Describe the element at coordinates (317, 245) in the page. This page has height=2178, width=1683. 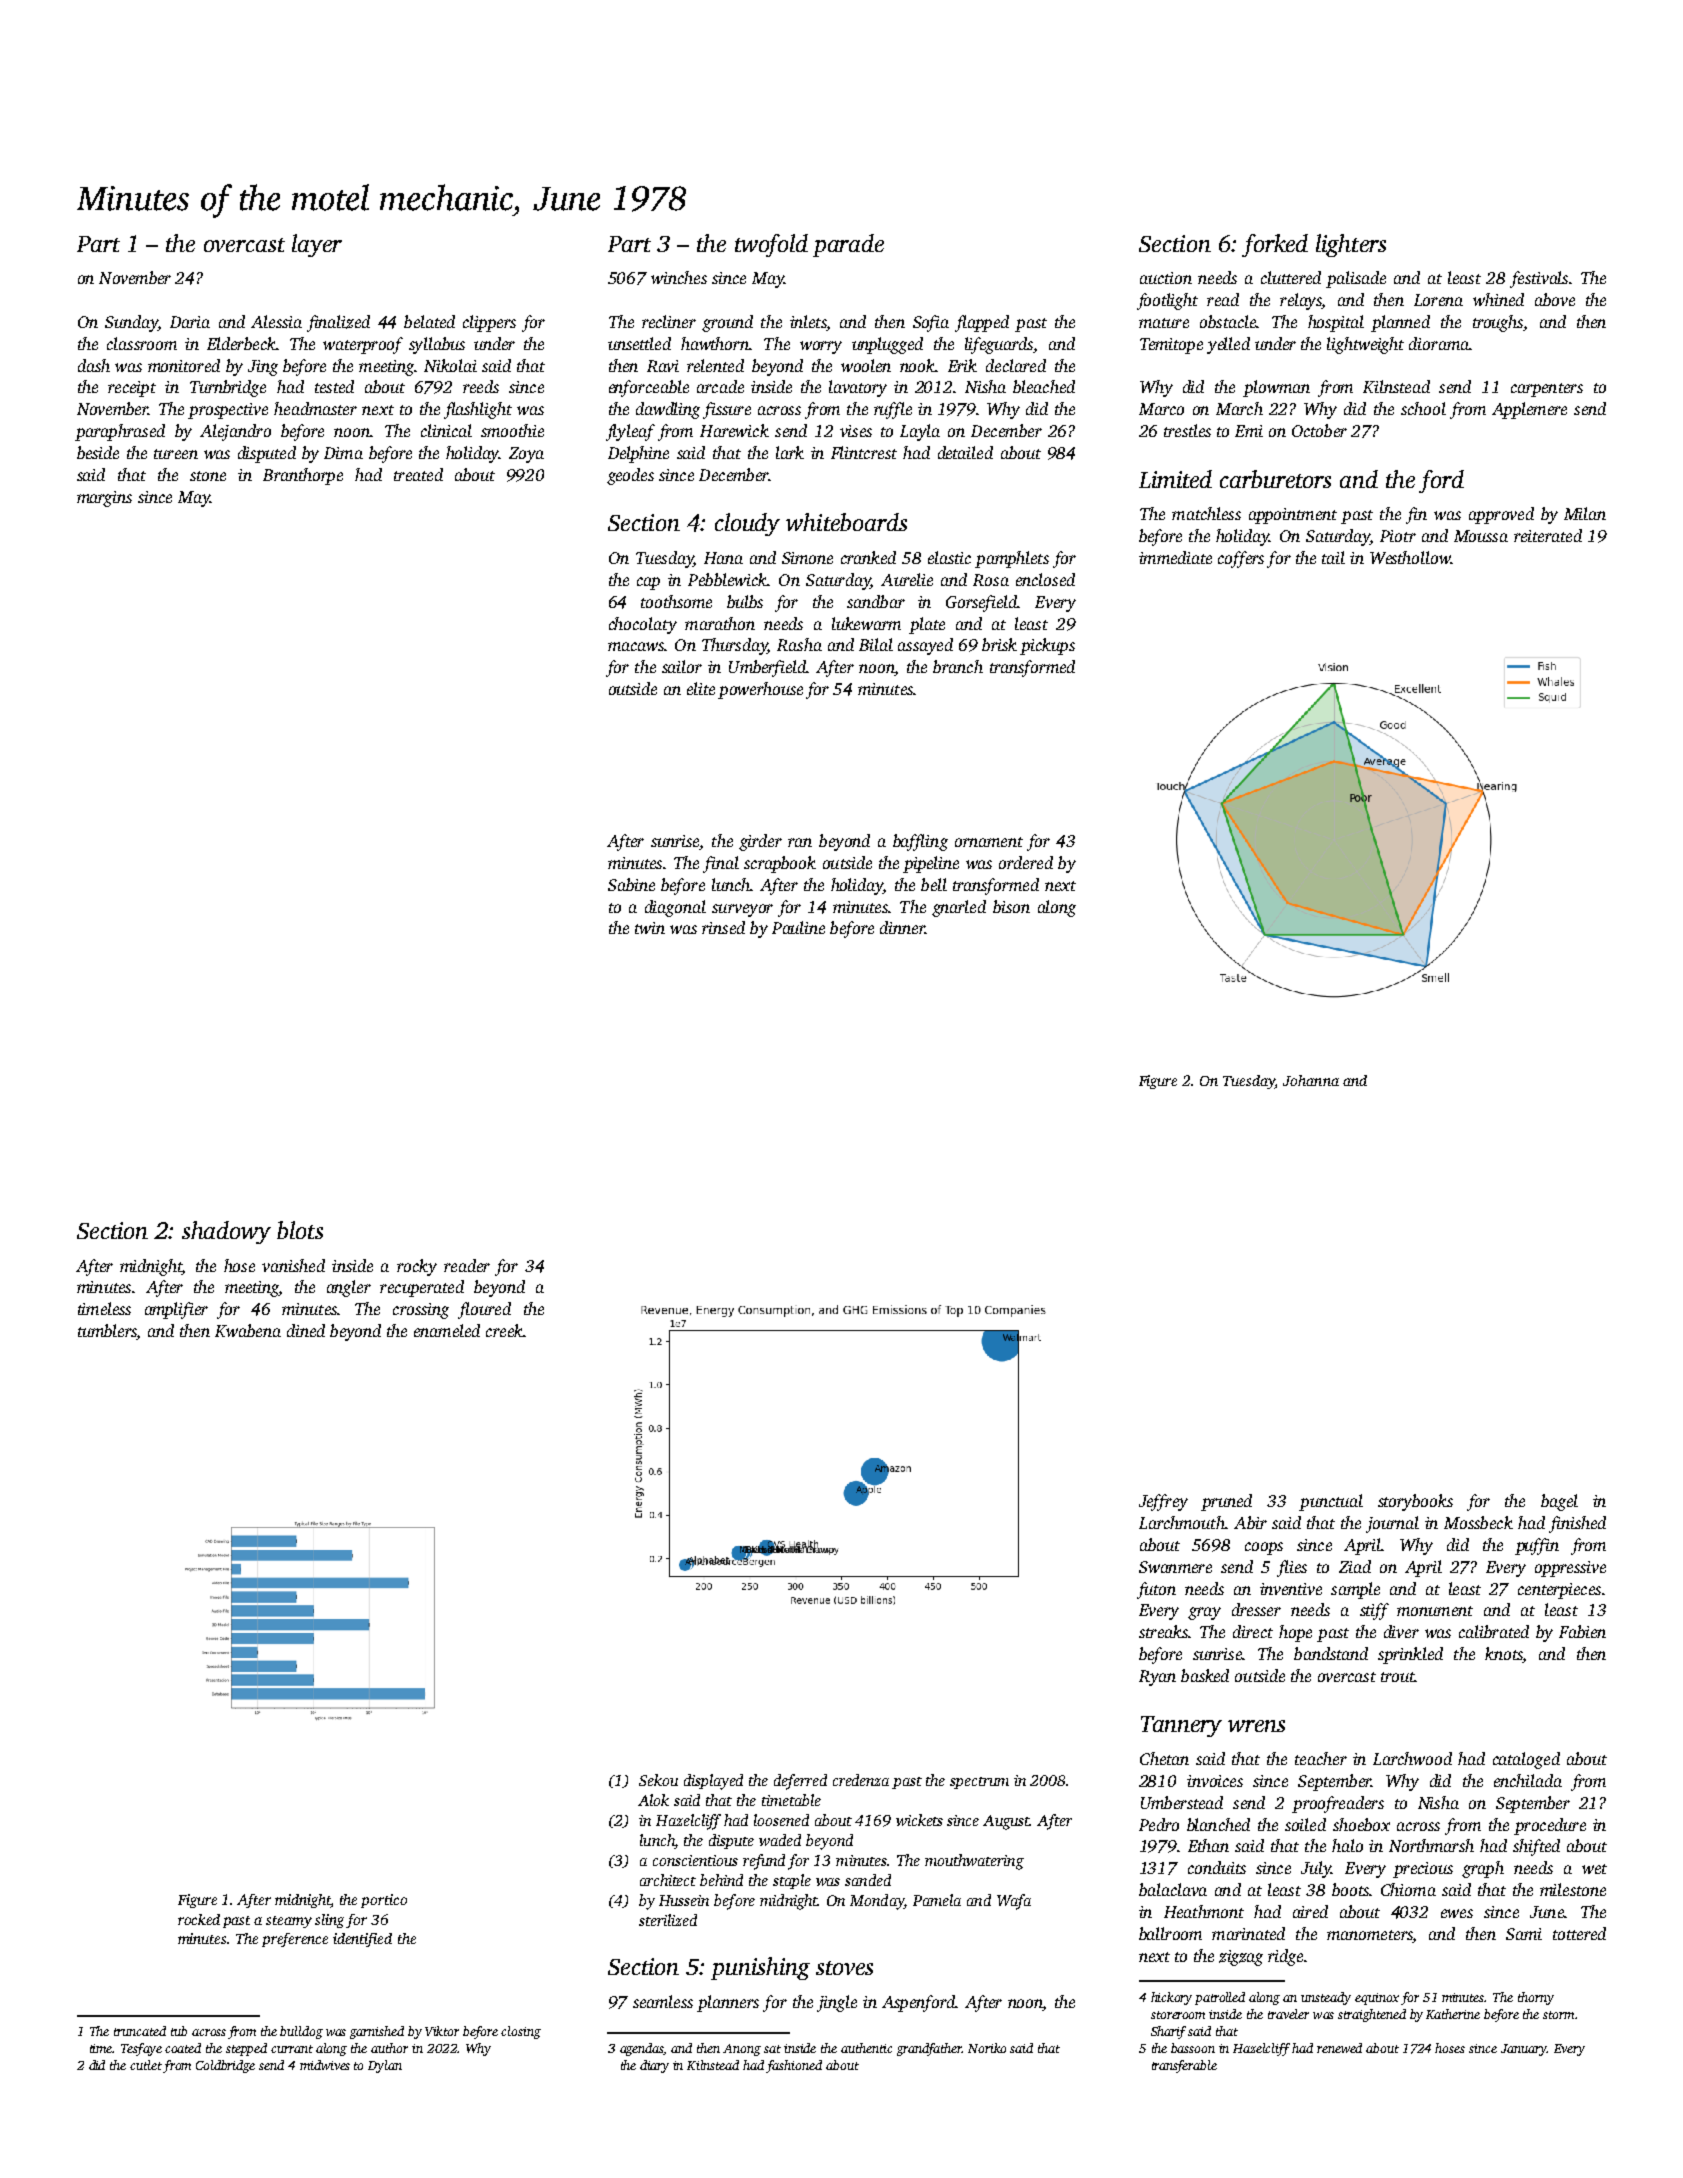
I see `layer` at that location.
